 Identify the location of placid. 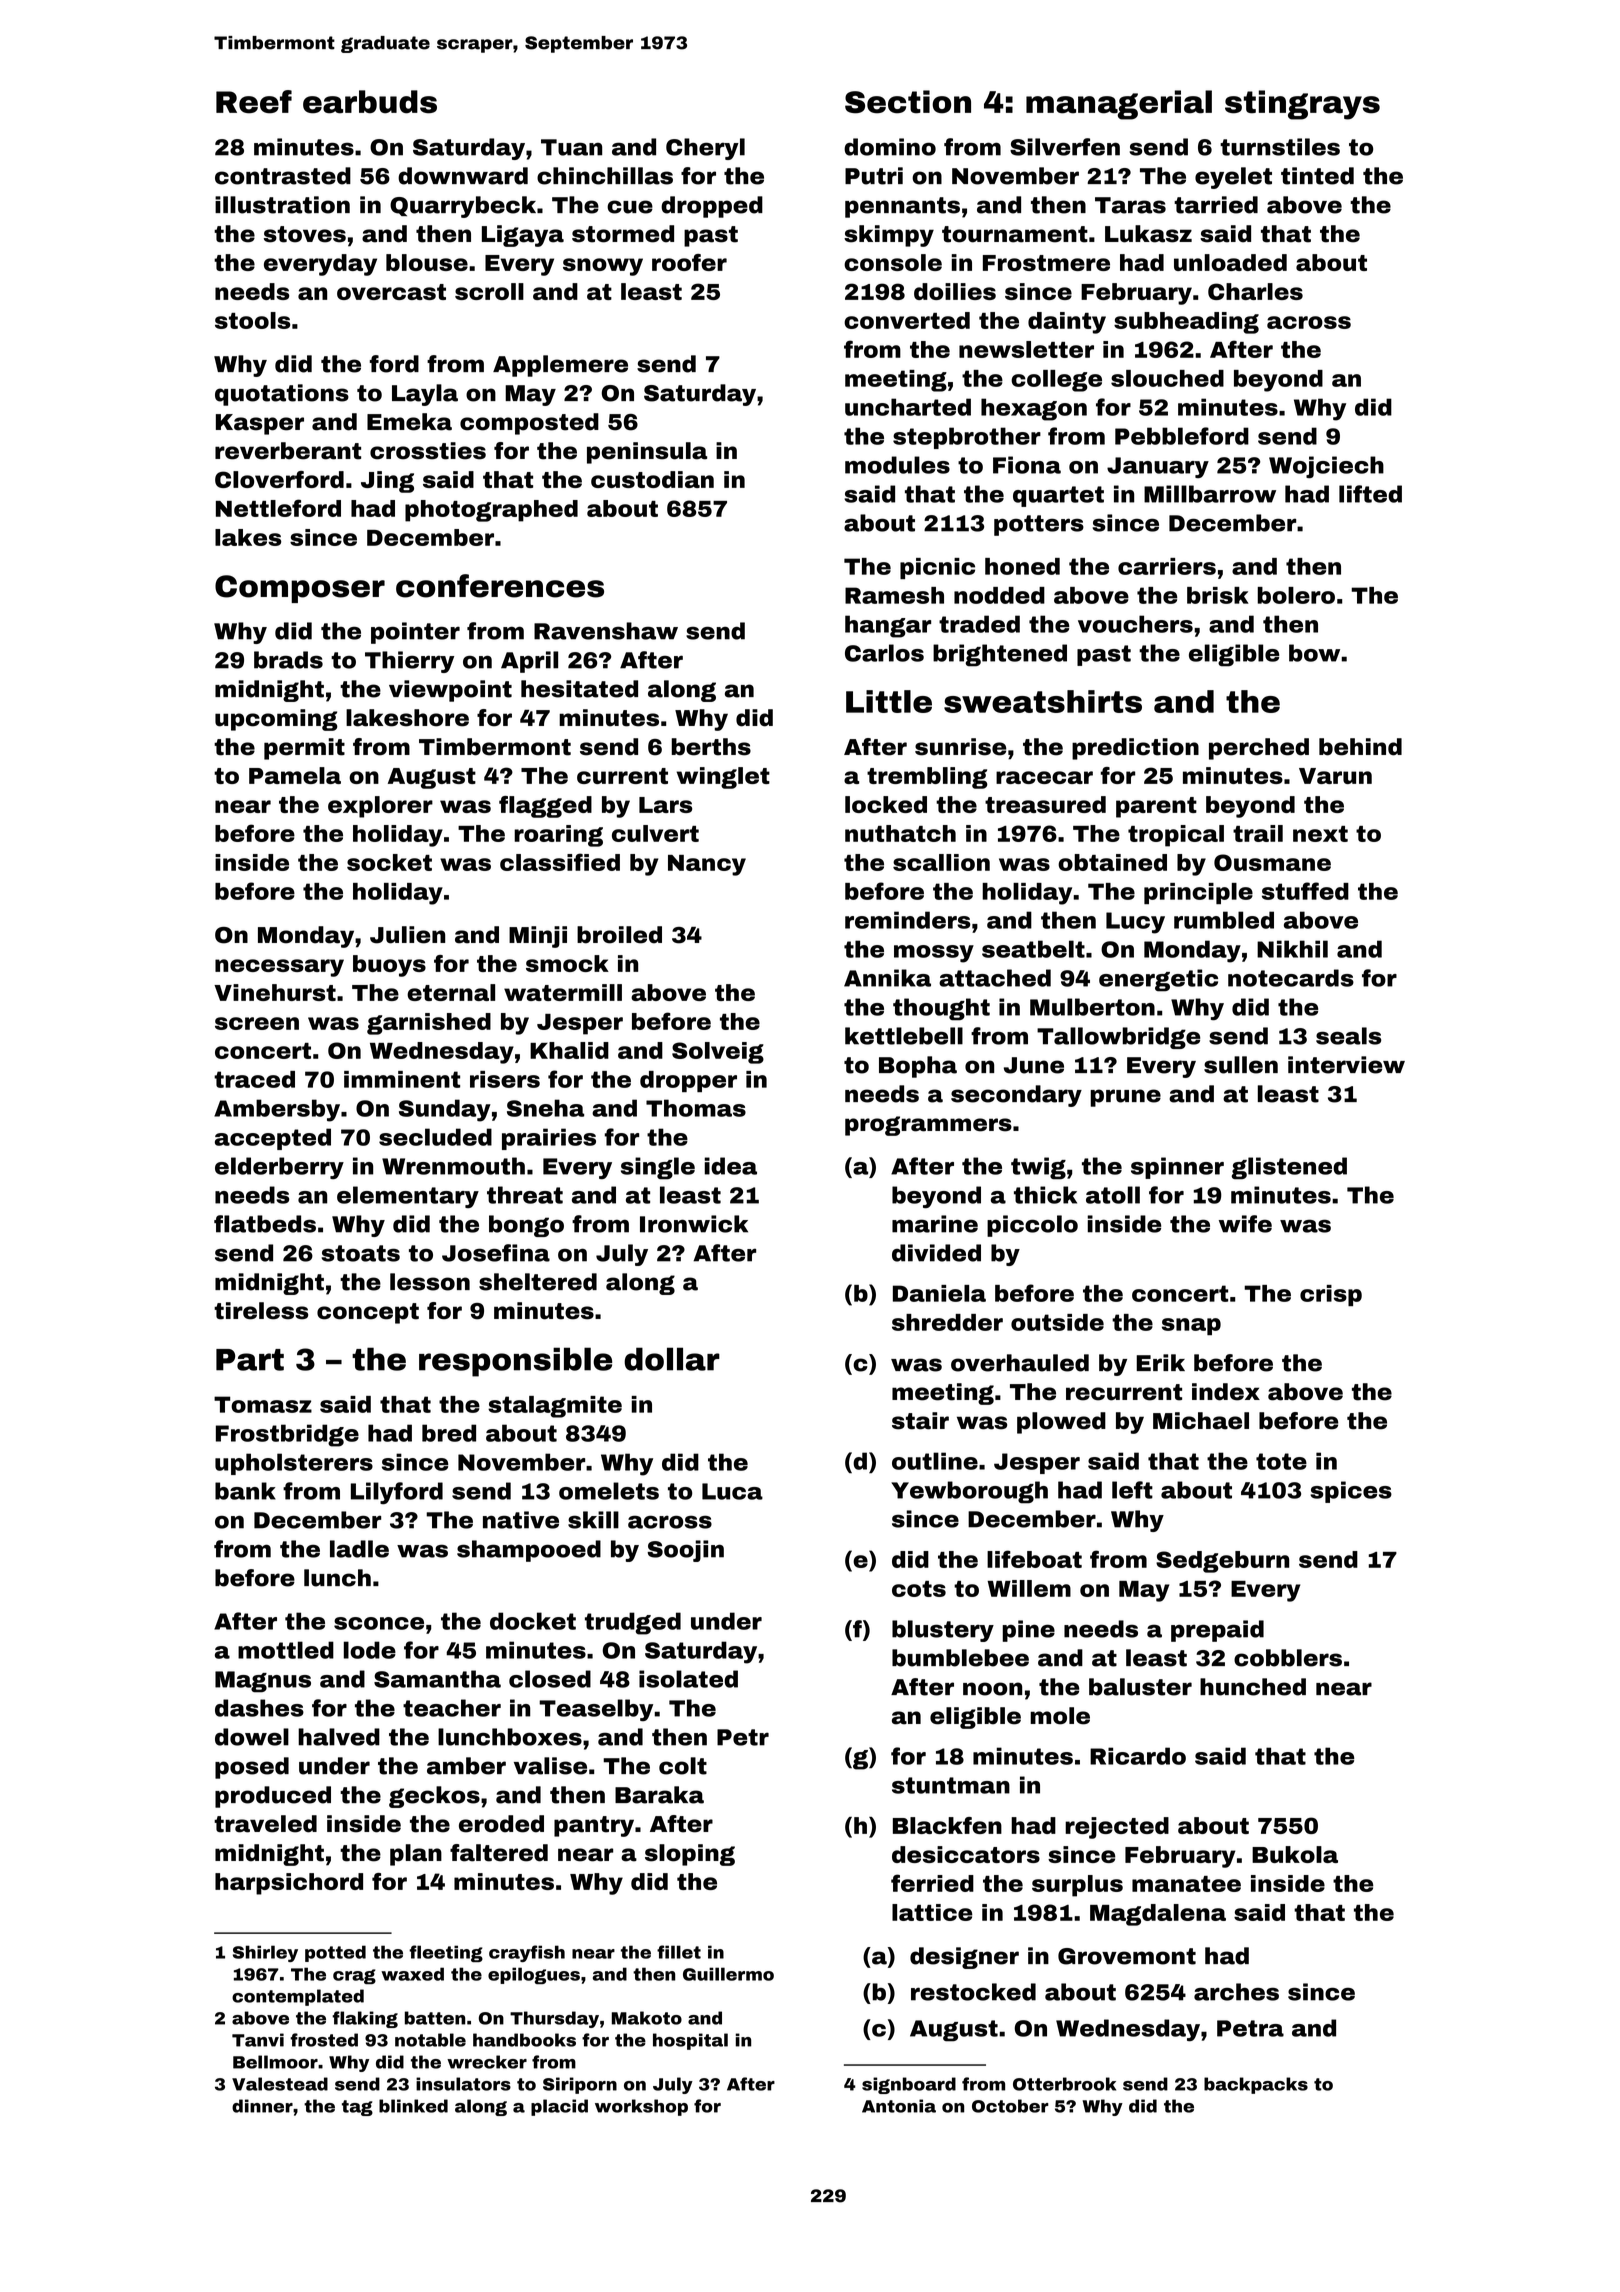
(559, 2107).
